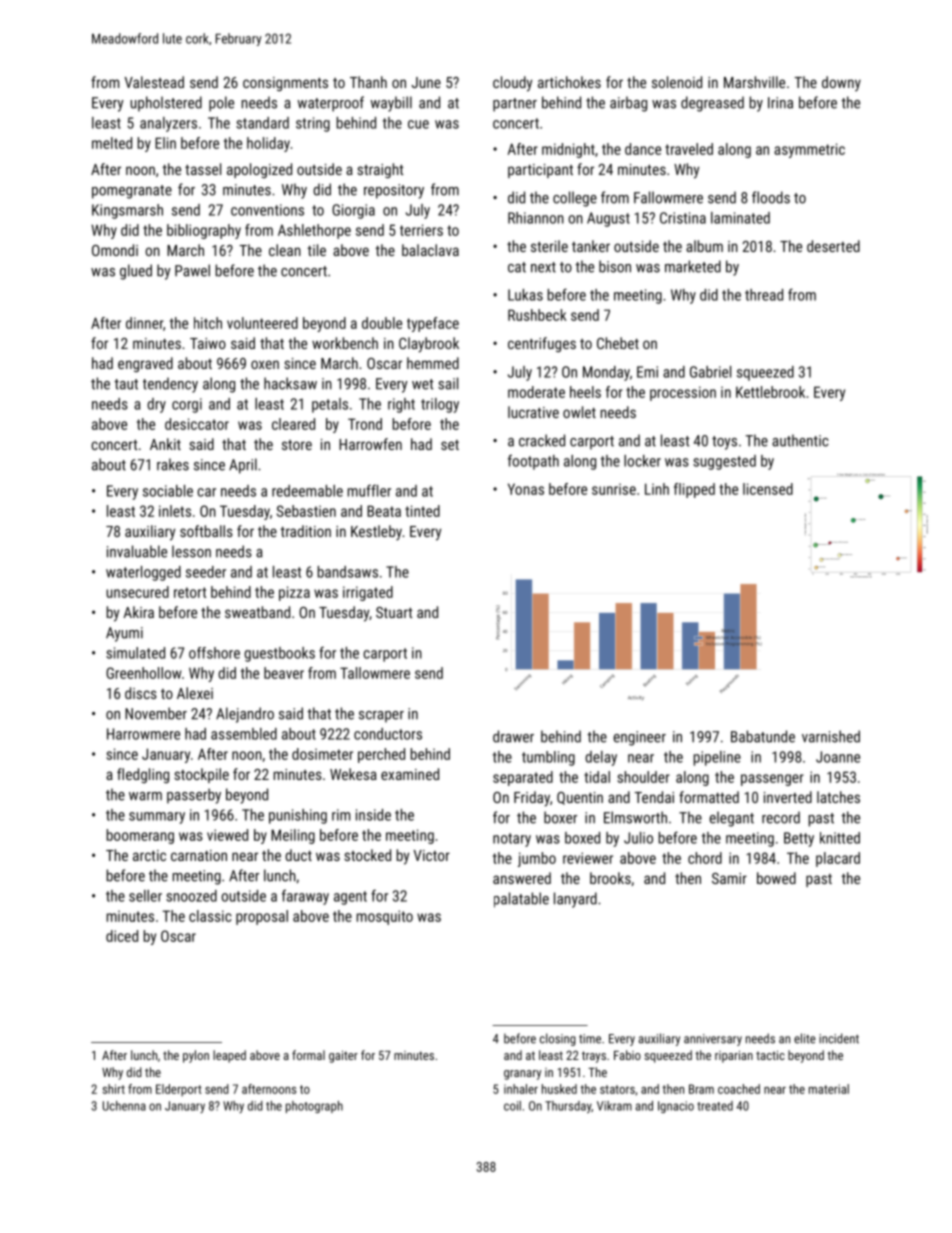  What do you see at coordinates (132, 192) in the page?
I see `pomegranate` at bounding box center [132, 192].
